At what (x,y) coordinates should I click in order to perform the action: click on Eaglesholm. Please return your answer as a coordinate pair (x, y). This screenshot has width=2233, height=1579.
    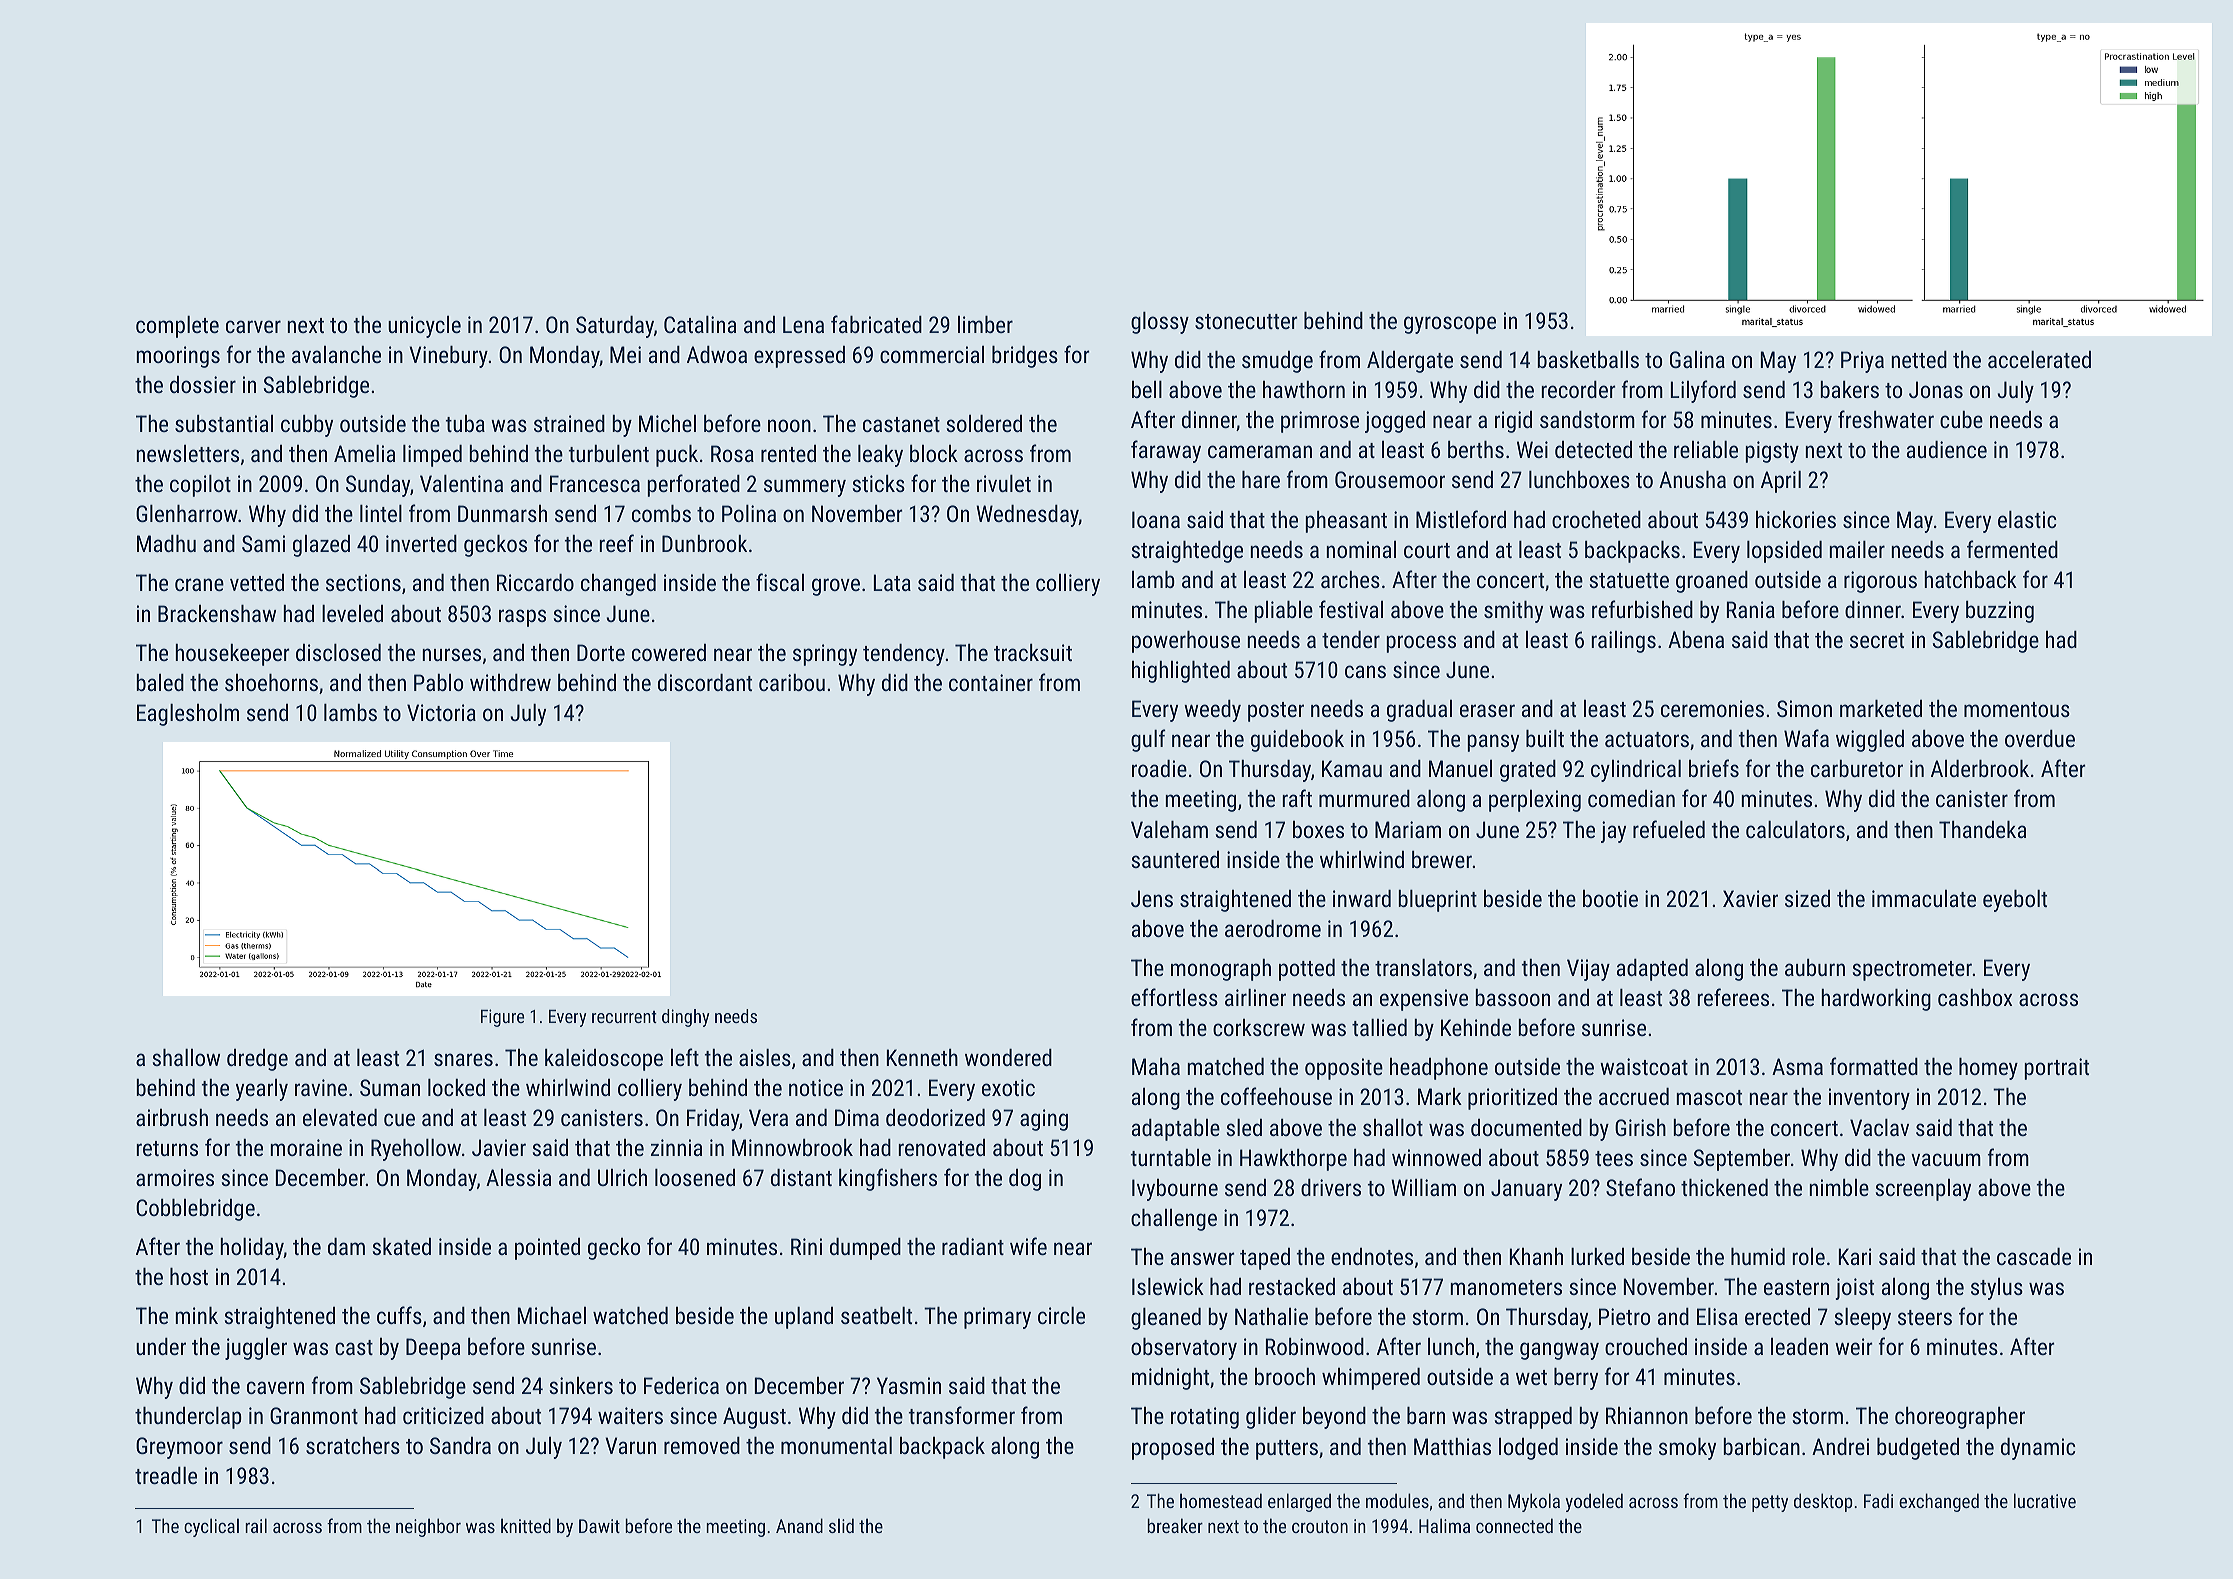
    Looking at the image, I should click on (188, 715).
